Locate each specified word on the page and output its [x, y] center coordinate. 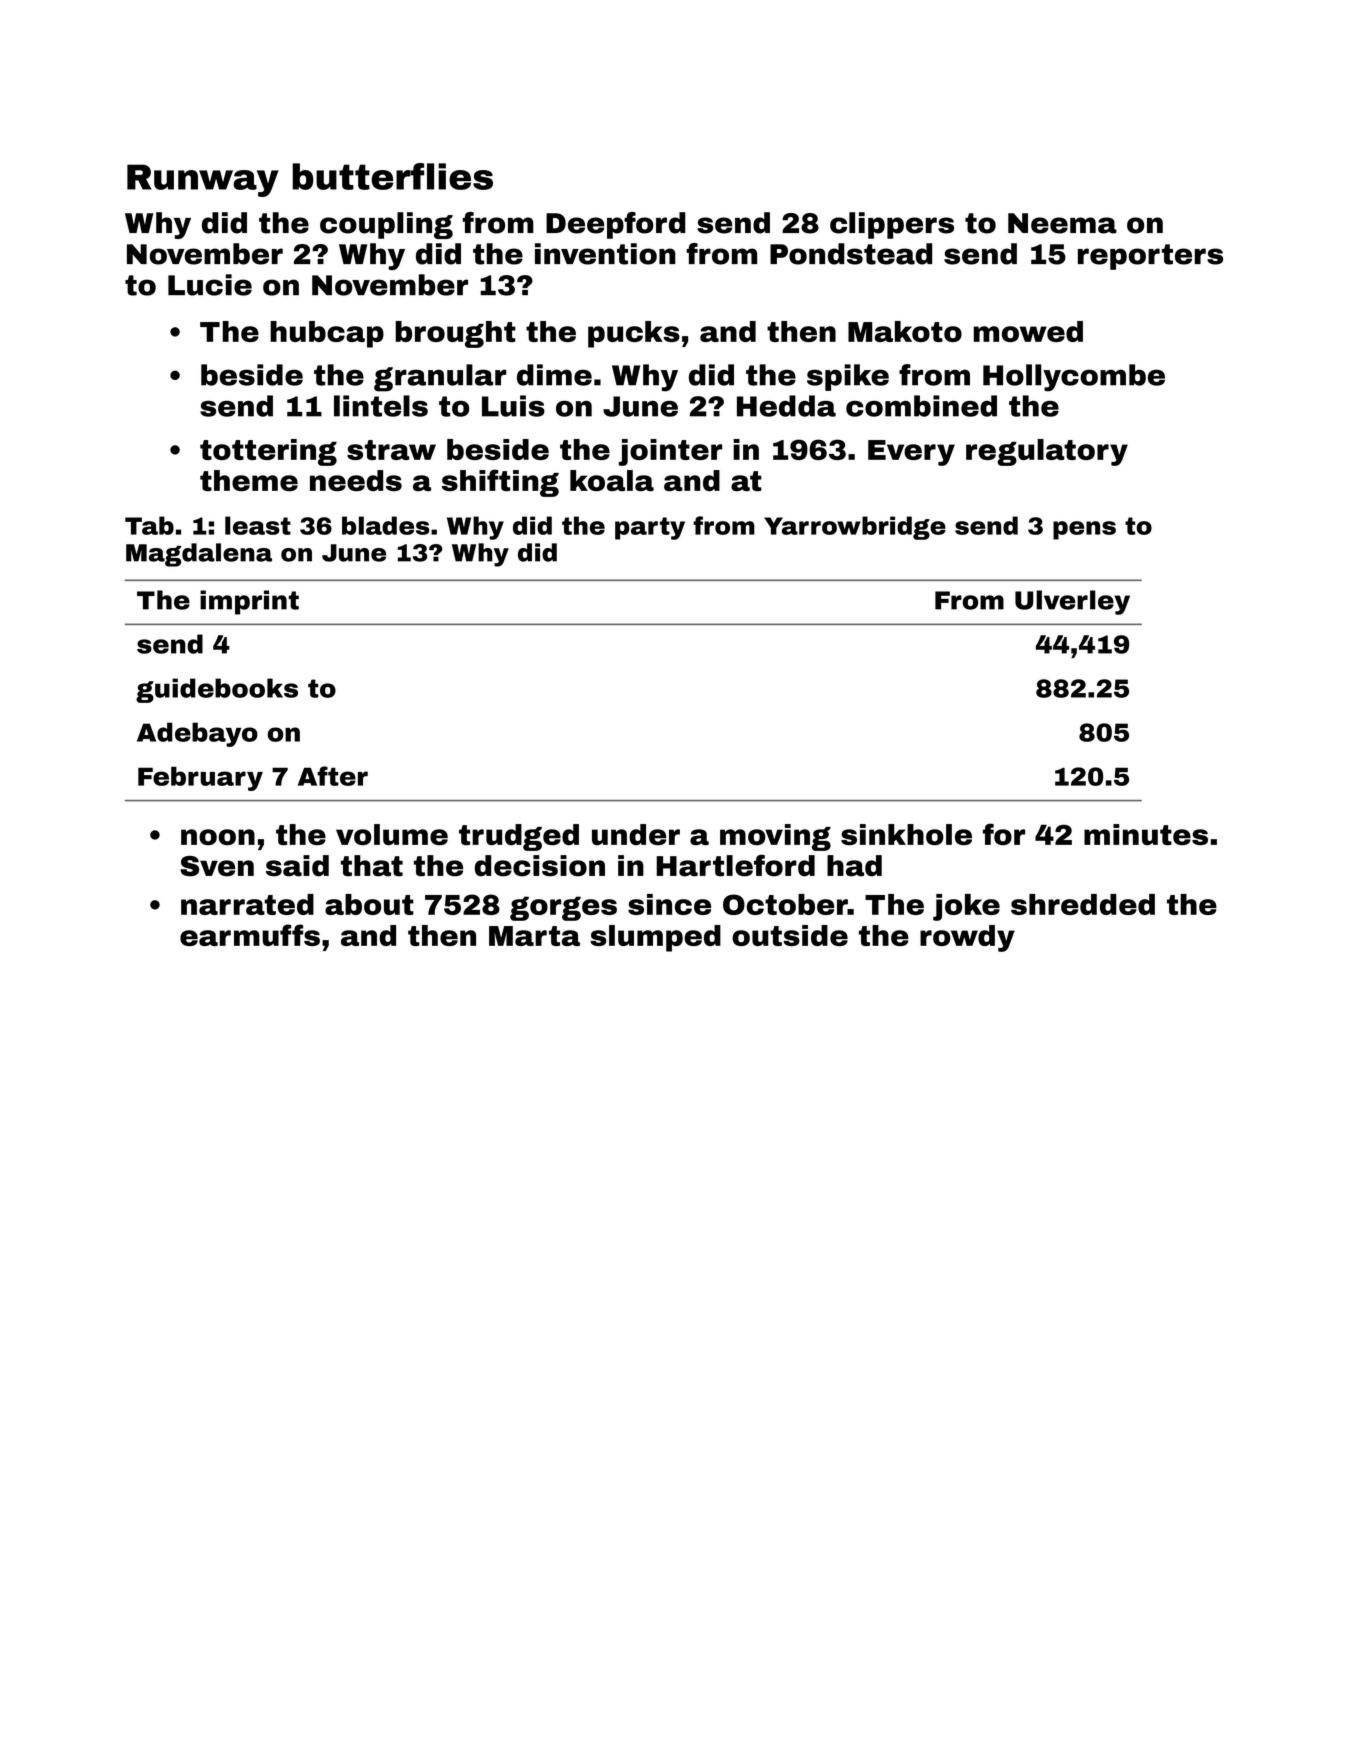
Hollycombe [1074, 378]
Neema [1062, 223]
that [372, 866]
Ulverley [1072, 602]
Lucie [210, 285]
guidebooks [217, 690]
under [636, 834]
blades [386, 525]
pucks [634, 334]
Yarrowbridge [855, 528]
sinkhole [906, 834]
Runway [203, 180]
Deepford [616, 225]
